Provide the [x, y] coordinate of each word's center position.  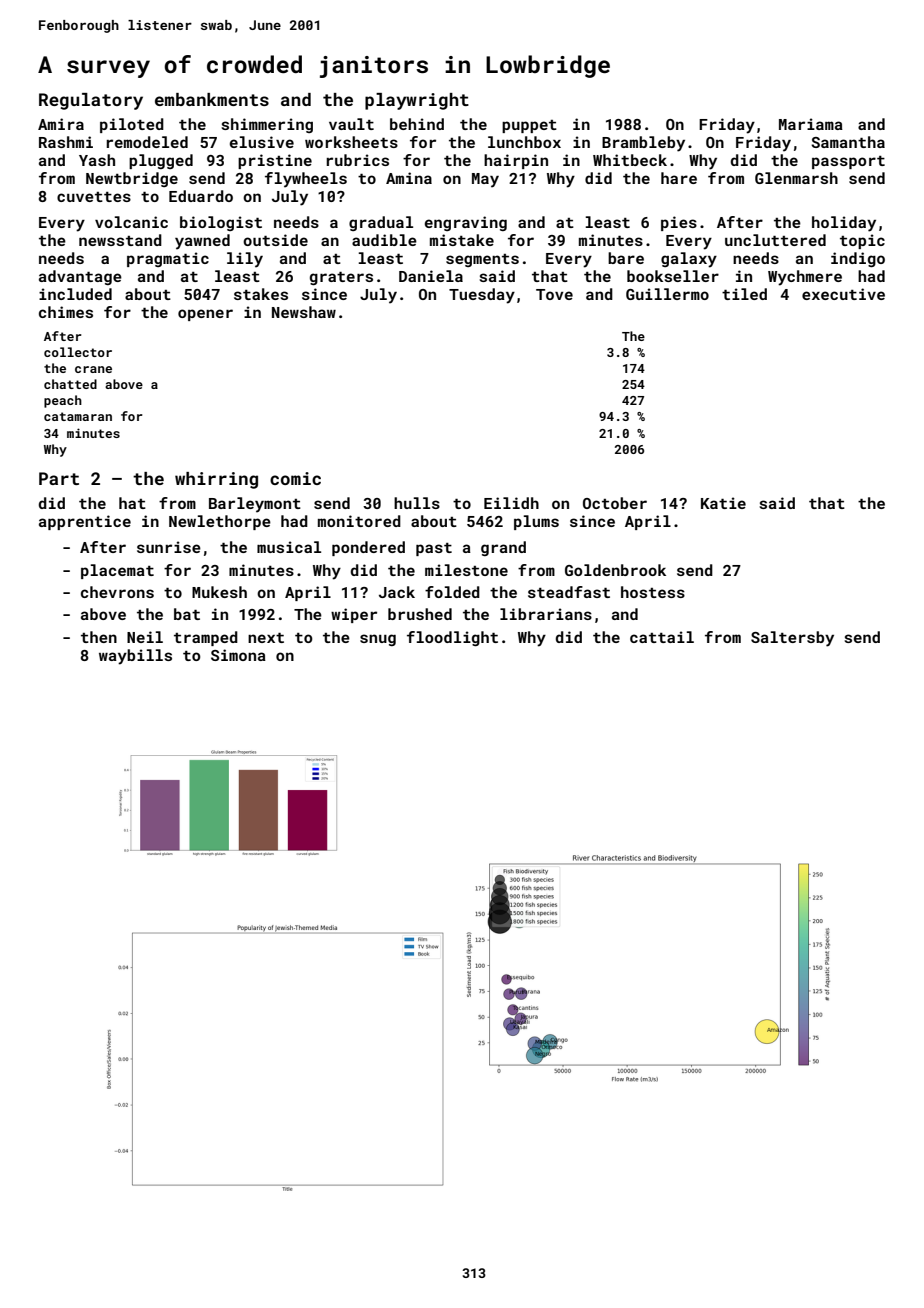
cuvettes [94, 197]
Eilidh [511, 503]
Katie [723, 503]
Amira [61, 124]
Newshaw [304, 312]
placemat [117, 571]
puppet [529, 126]
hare [679, 178]
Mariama [811, 124]
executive [843, 294]
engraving [466, 223]
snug [378, 640]
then [99, 637]
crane [93, 369]
